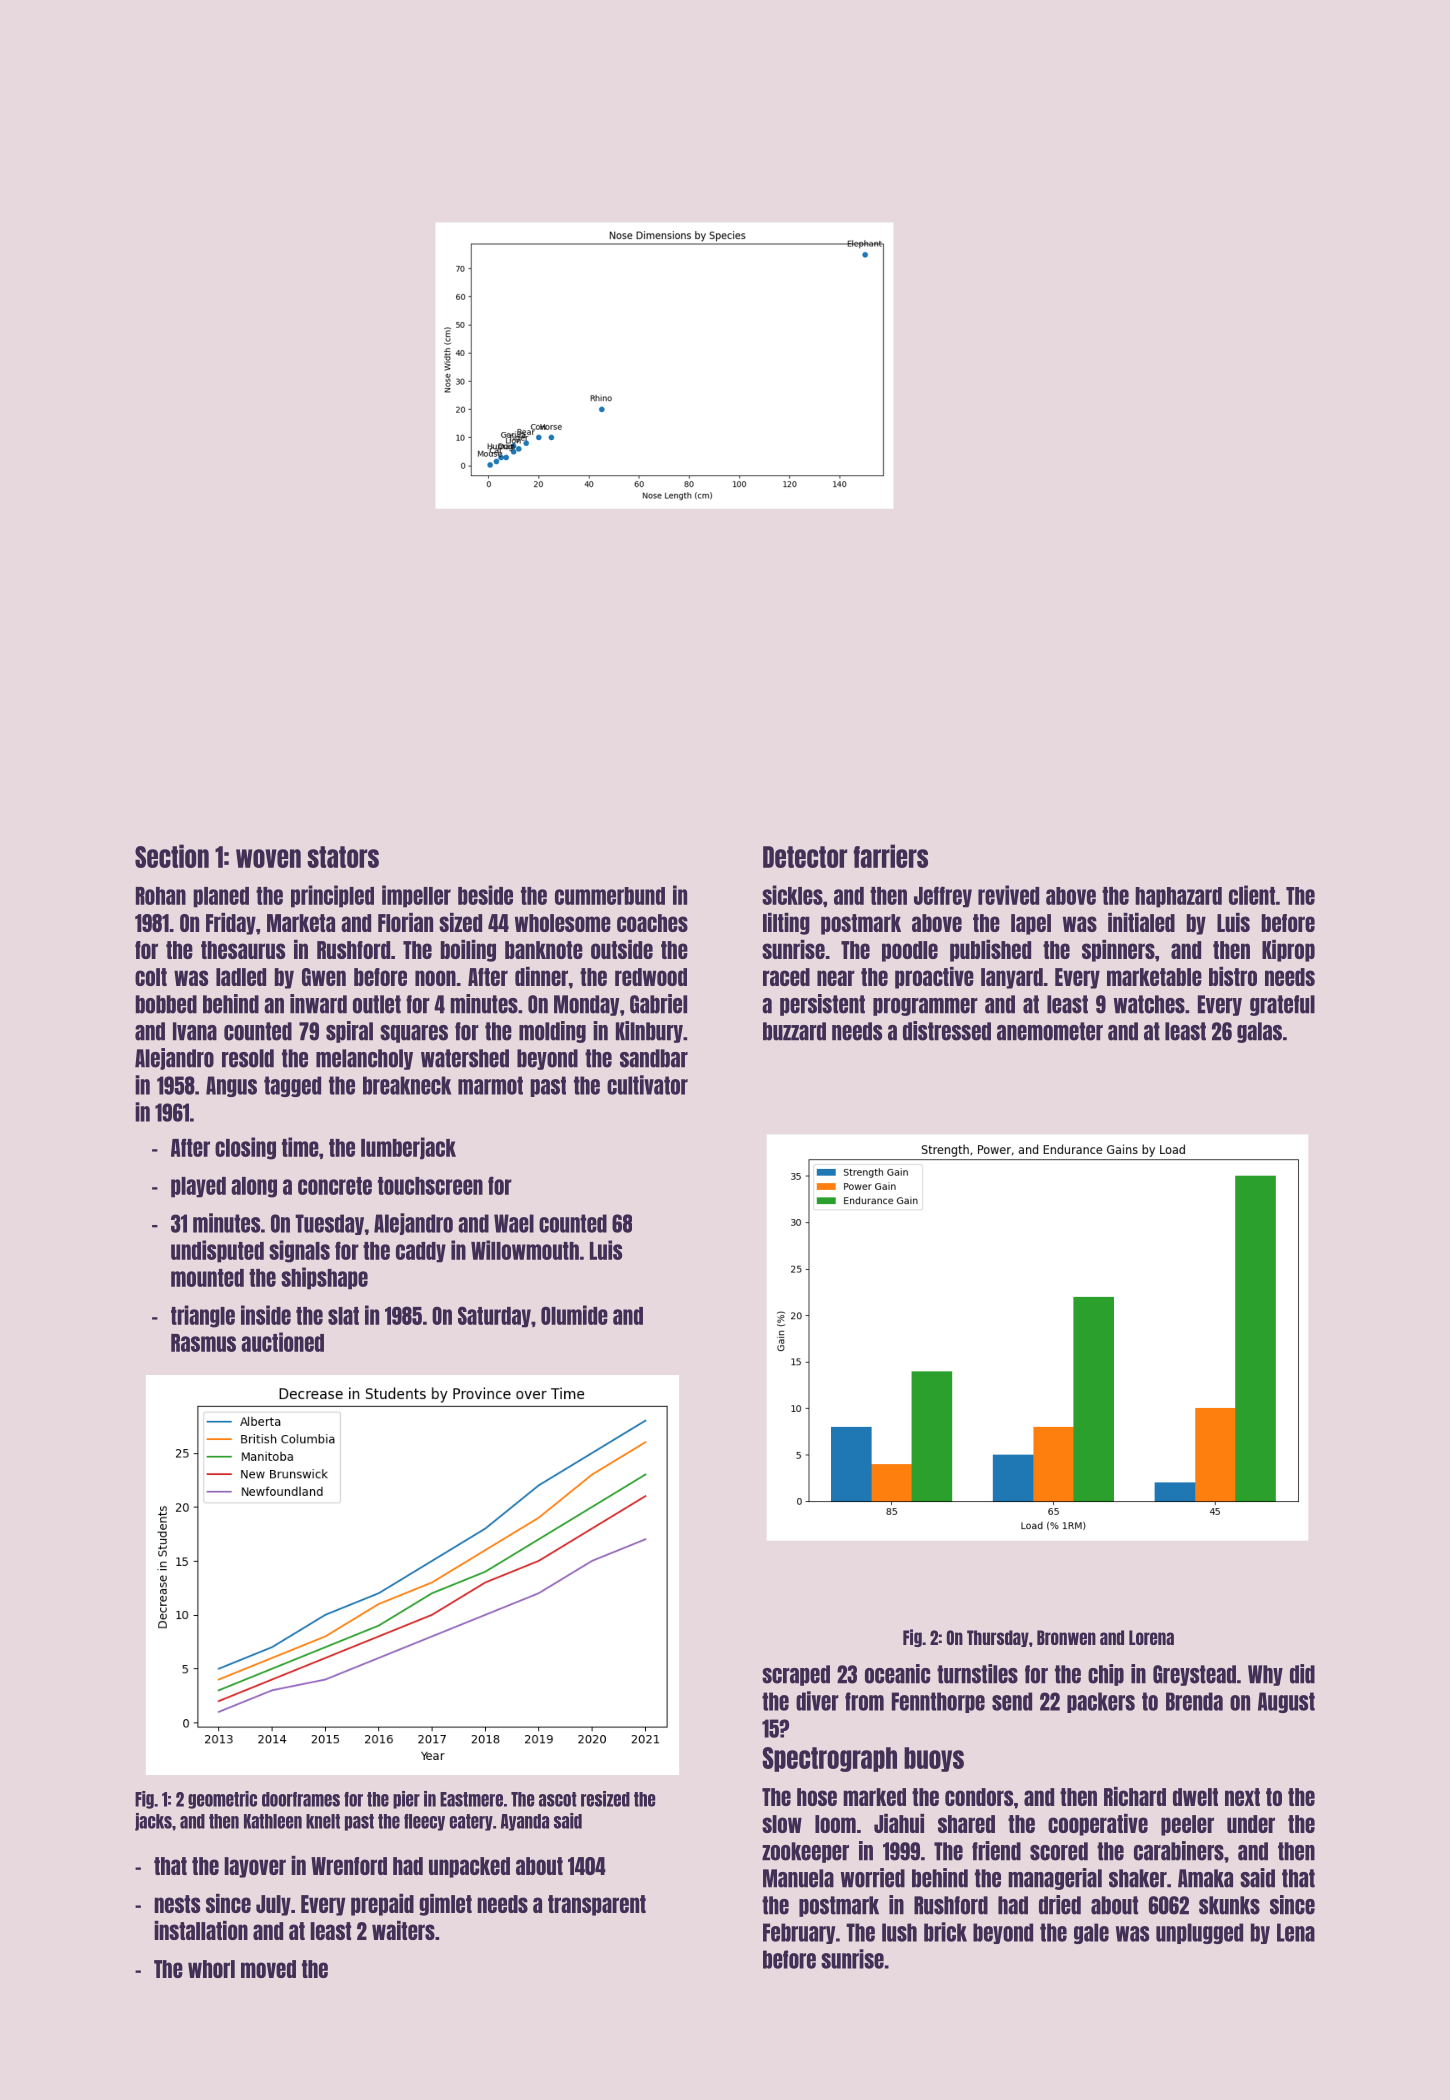 The height and width of the screenshot is (2100, 1450). What do you see at coordinates (268, 1969) in the screenshot?
I see `moved` at bounding box center [268, 1969].
